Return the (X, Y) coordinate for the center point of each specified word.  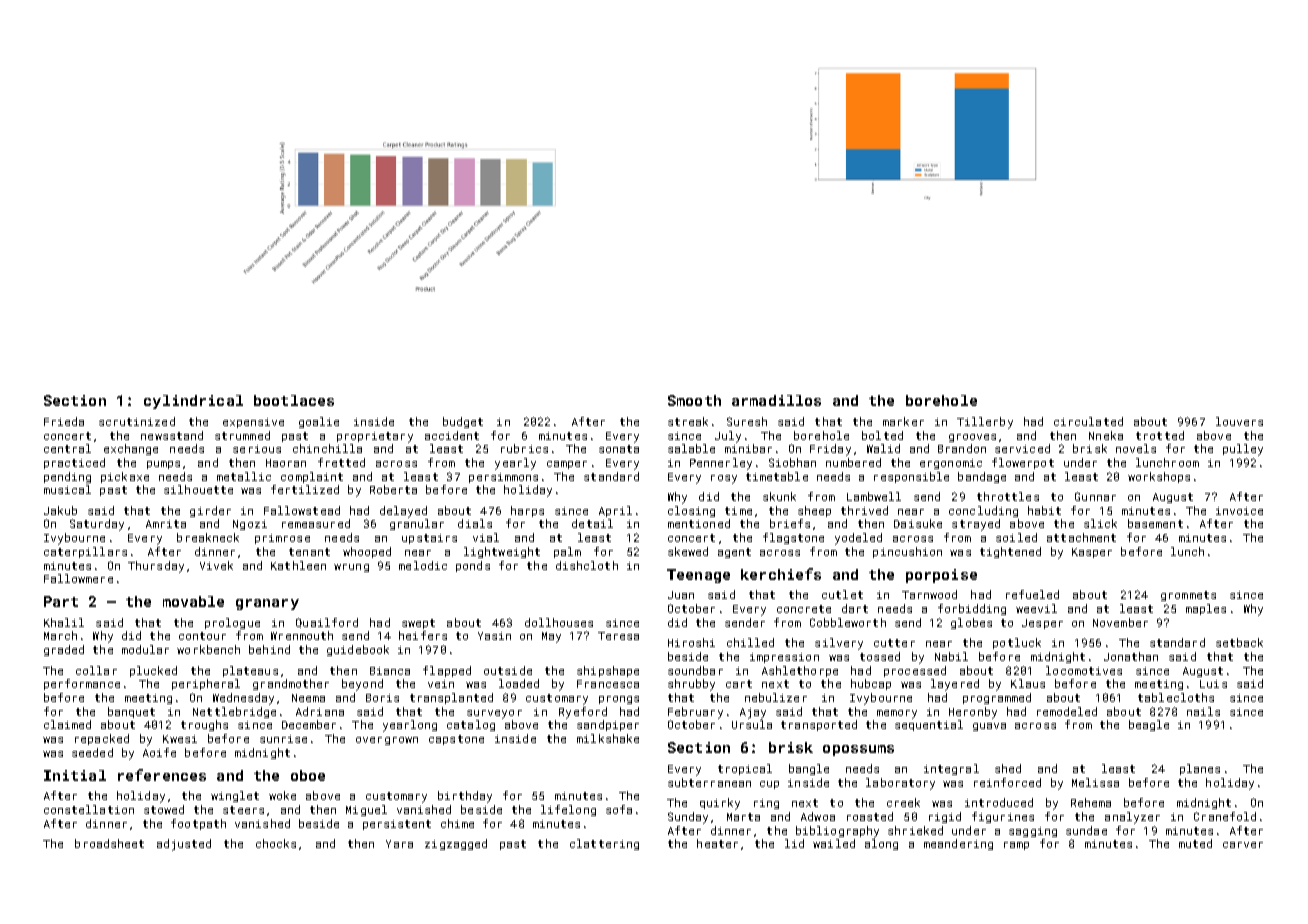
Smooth (694, 400)
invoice (1239, 511)
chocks (276, 843)
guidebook (358, 650)
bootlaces (294, 400)
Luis (1213, 684)
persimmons (503, 478)
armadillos (776, 400)
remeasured (316, 523)
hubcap (871, 684)
